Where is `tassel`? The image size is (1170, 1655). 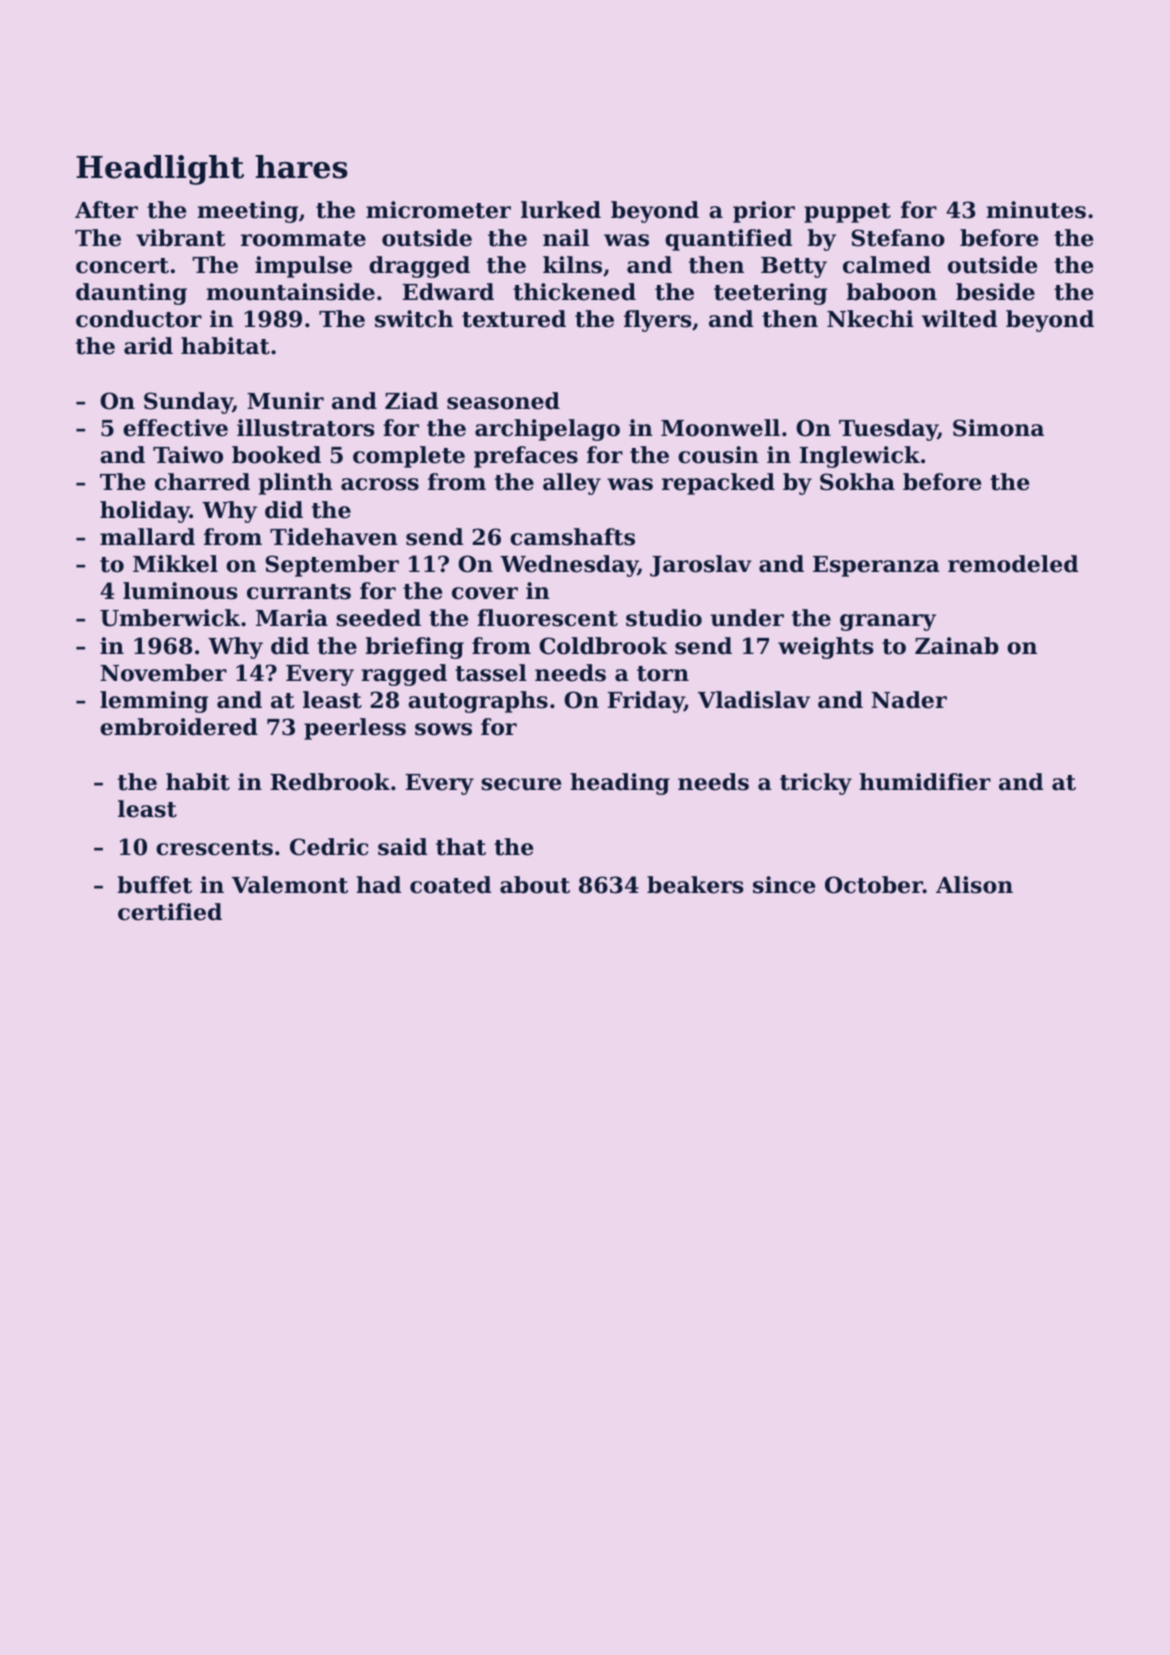
tassel is located at coordinates (491, 673).
